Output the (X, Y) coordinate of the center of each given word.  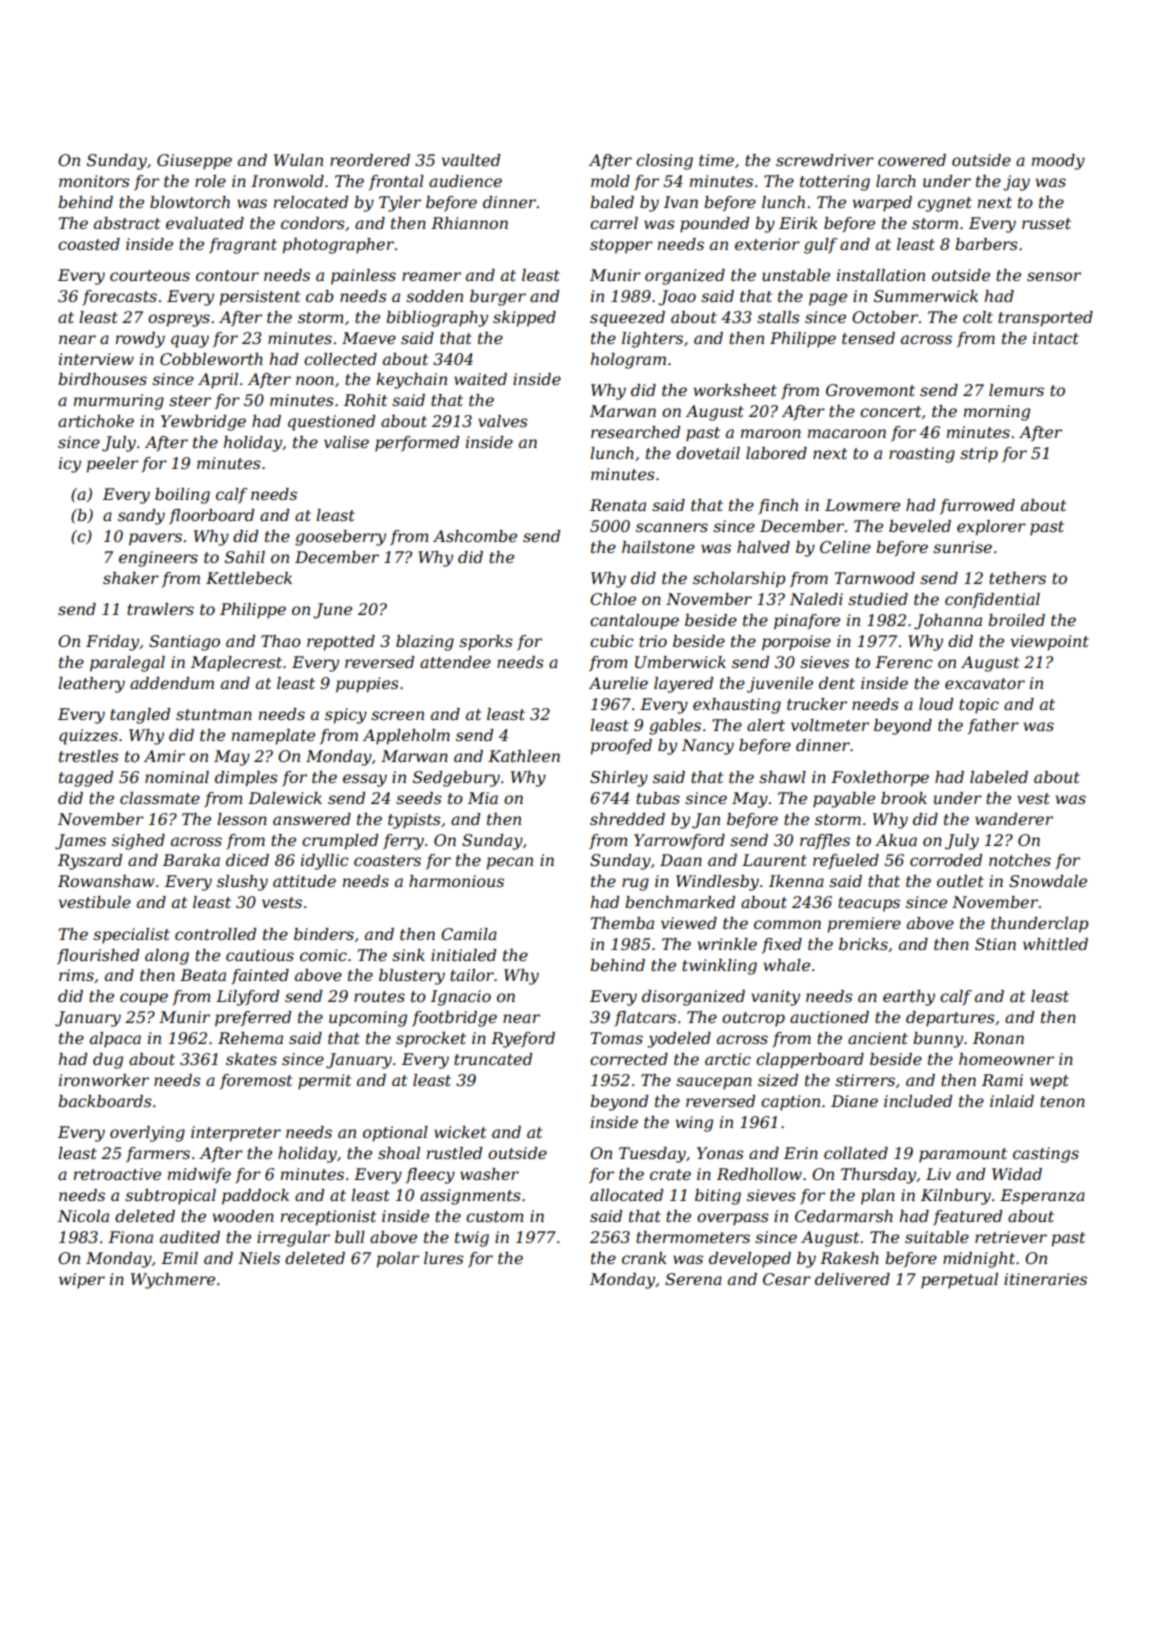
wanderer (1014, 819)
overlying (147, 1134)
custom (495, 1216)
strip (979, 455)
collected (340, 359)
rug (635, 884)
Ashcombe (475, 536)
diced (247, 860)
